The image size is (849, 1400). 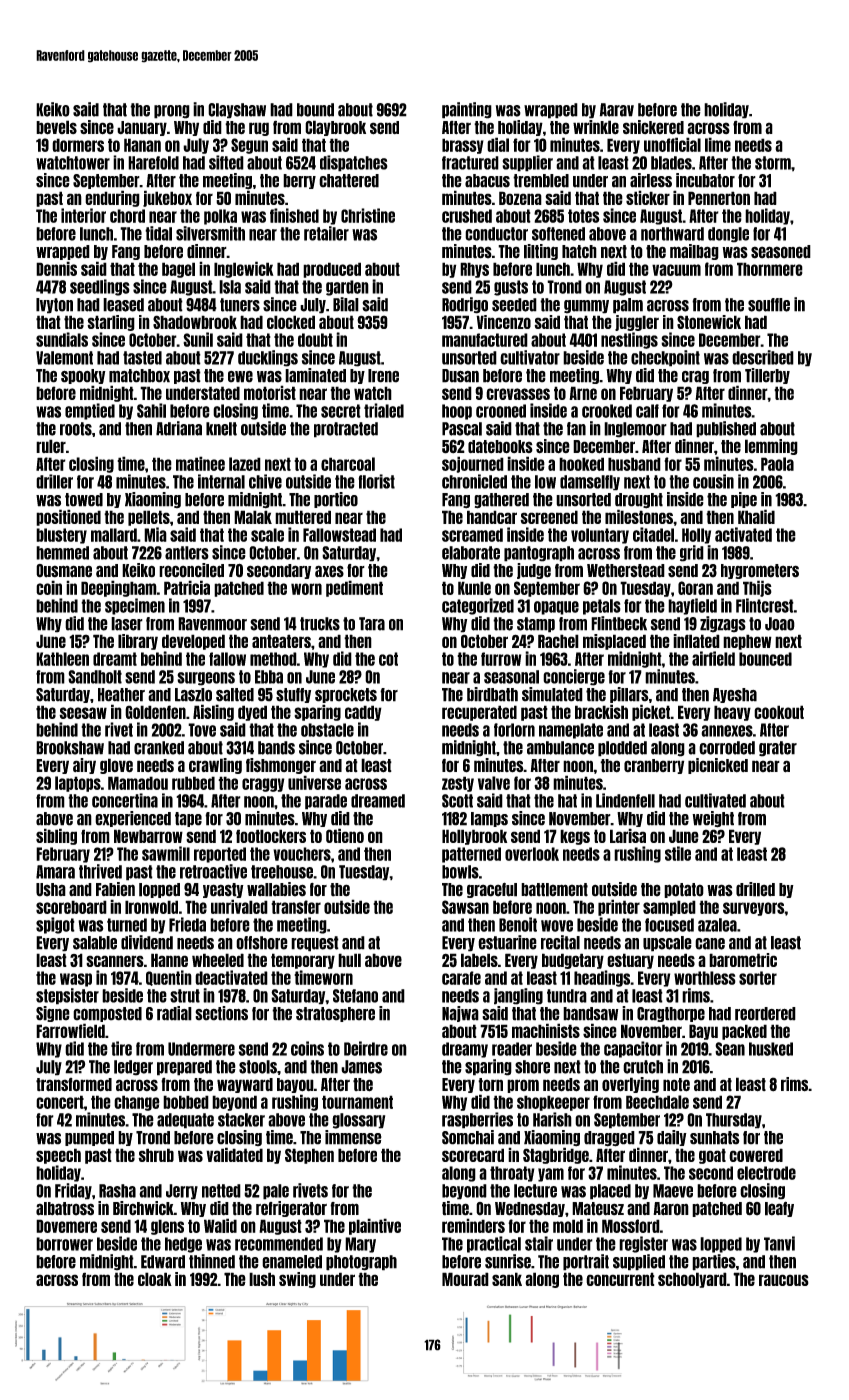 What do you see at coordinates (474, 481) in the page?
I see `chronicled` at bounding box center [474, 481].
